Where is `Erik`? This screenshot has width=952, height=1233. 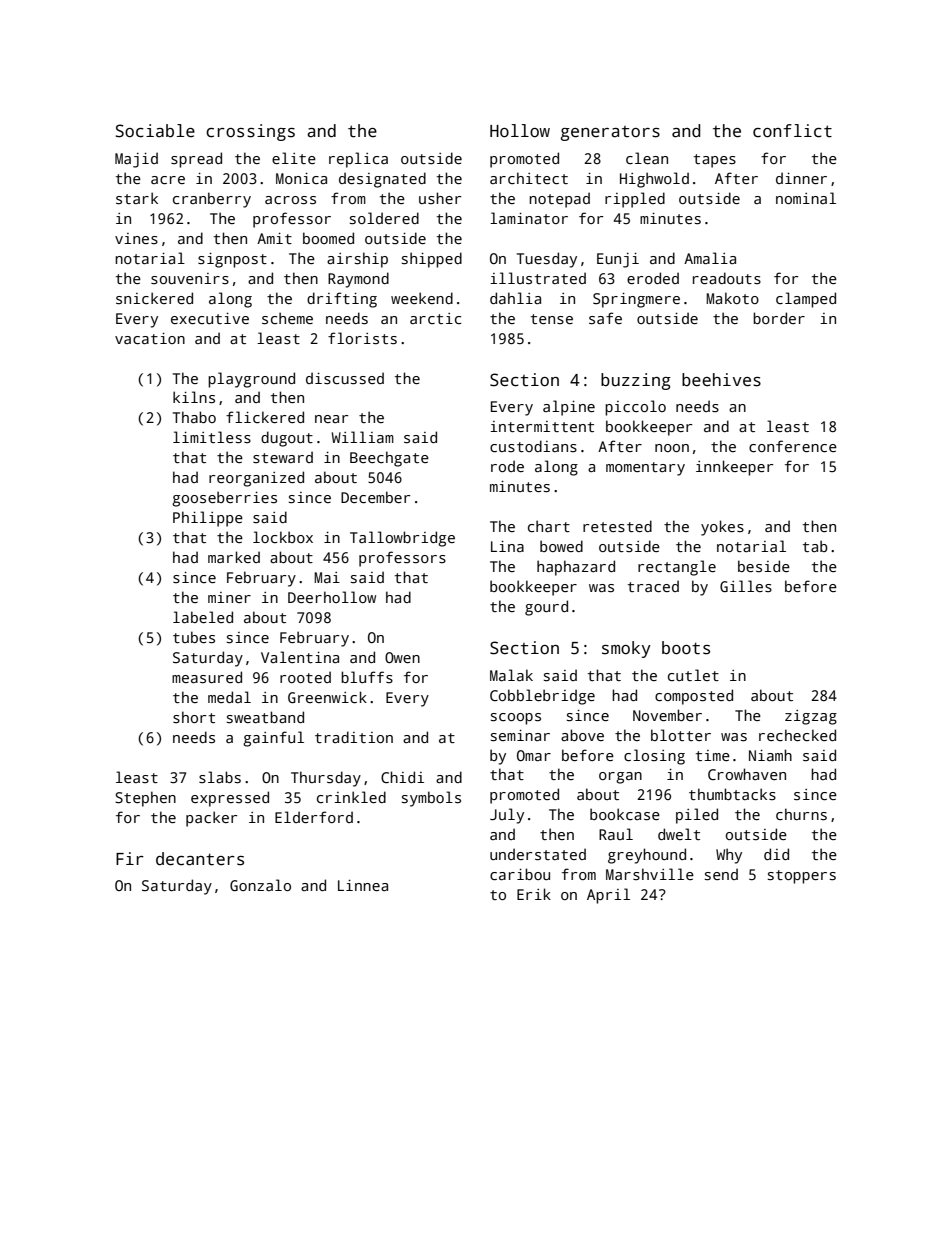
Erik is located at coordinates (534, 894).
